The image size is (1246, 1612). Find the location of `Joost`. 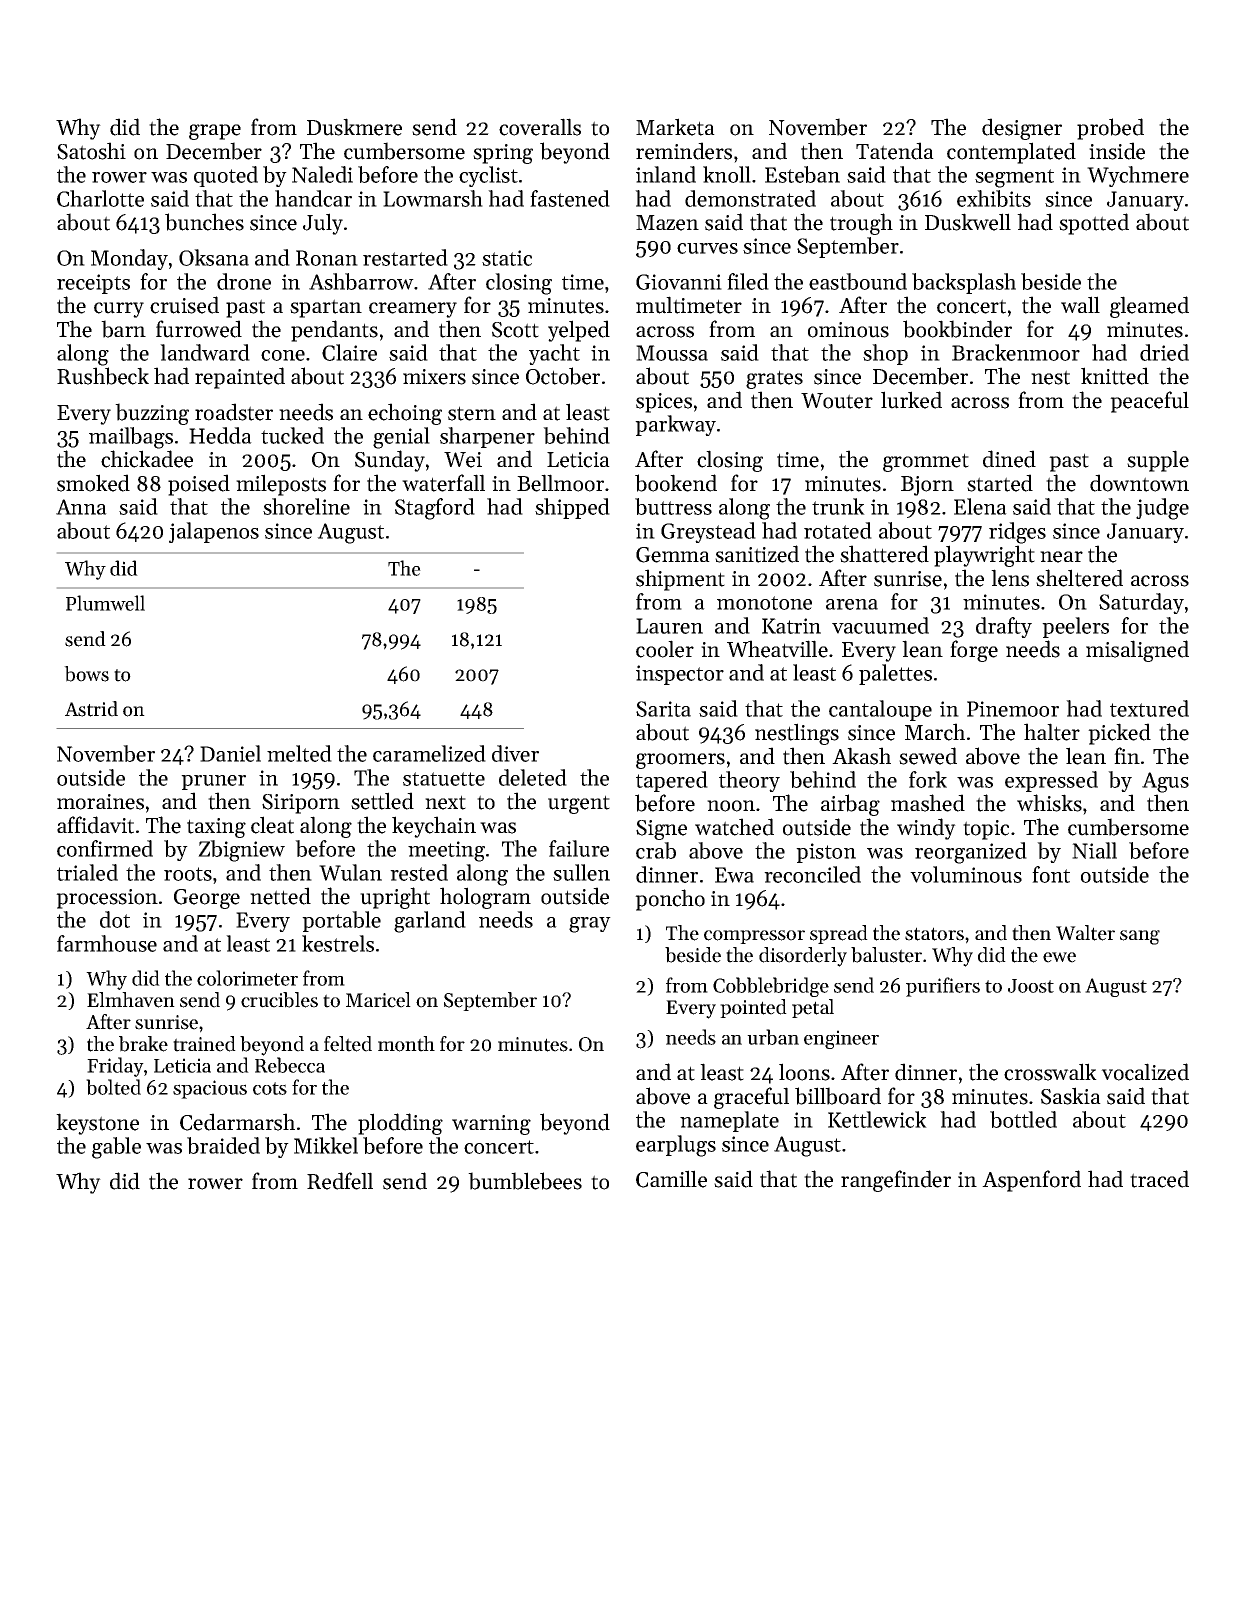

Joost is located at coordinates (1031, 986).
